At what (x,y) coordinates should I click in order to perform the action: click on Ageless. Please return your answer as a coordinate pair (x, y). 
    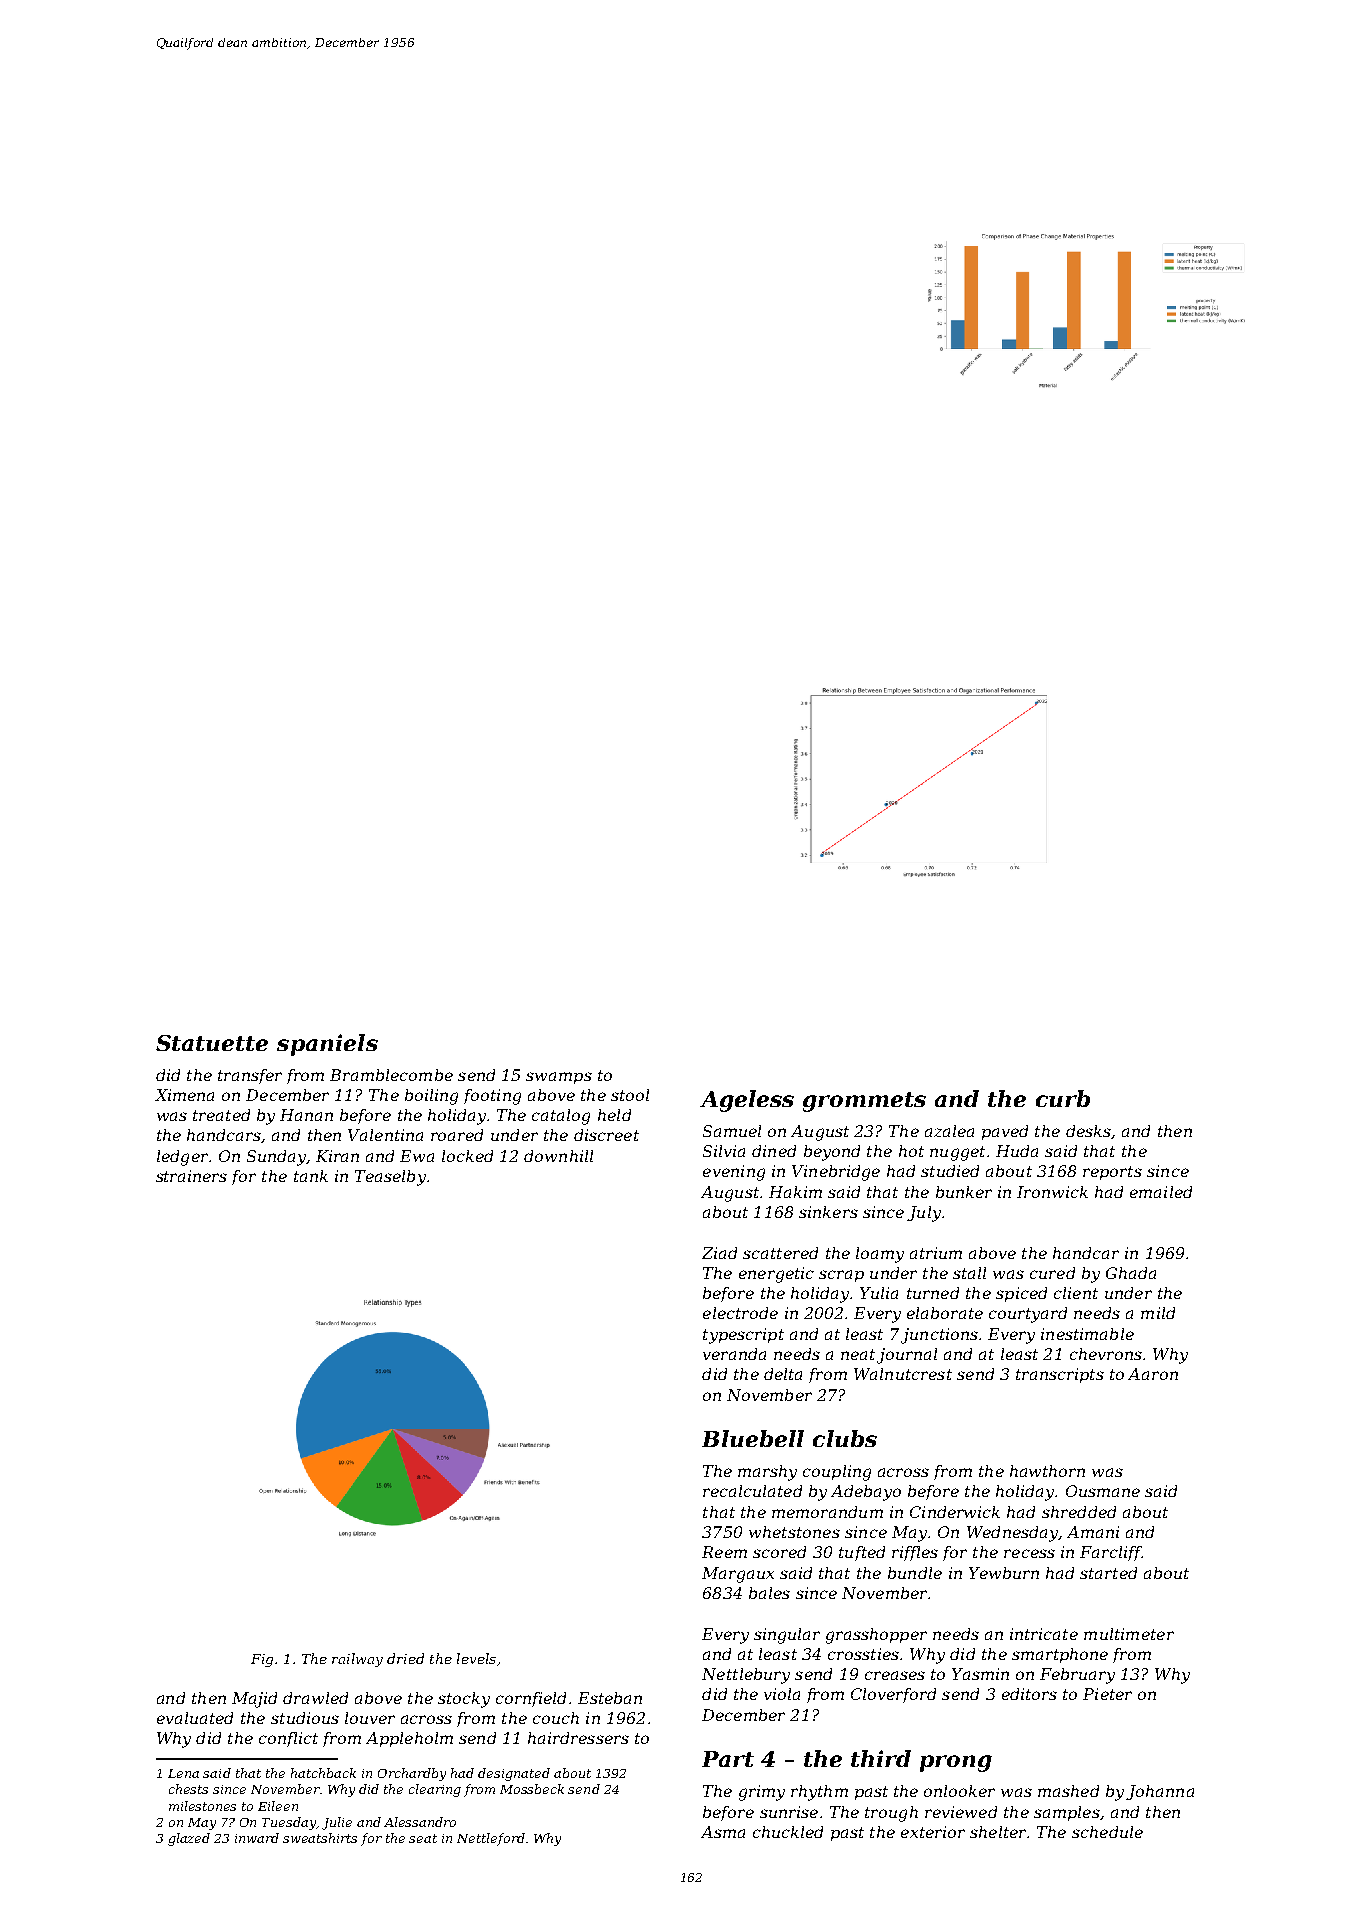
    Looking at the image, I should click on (747, 1101).
